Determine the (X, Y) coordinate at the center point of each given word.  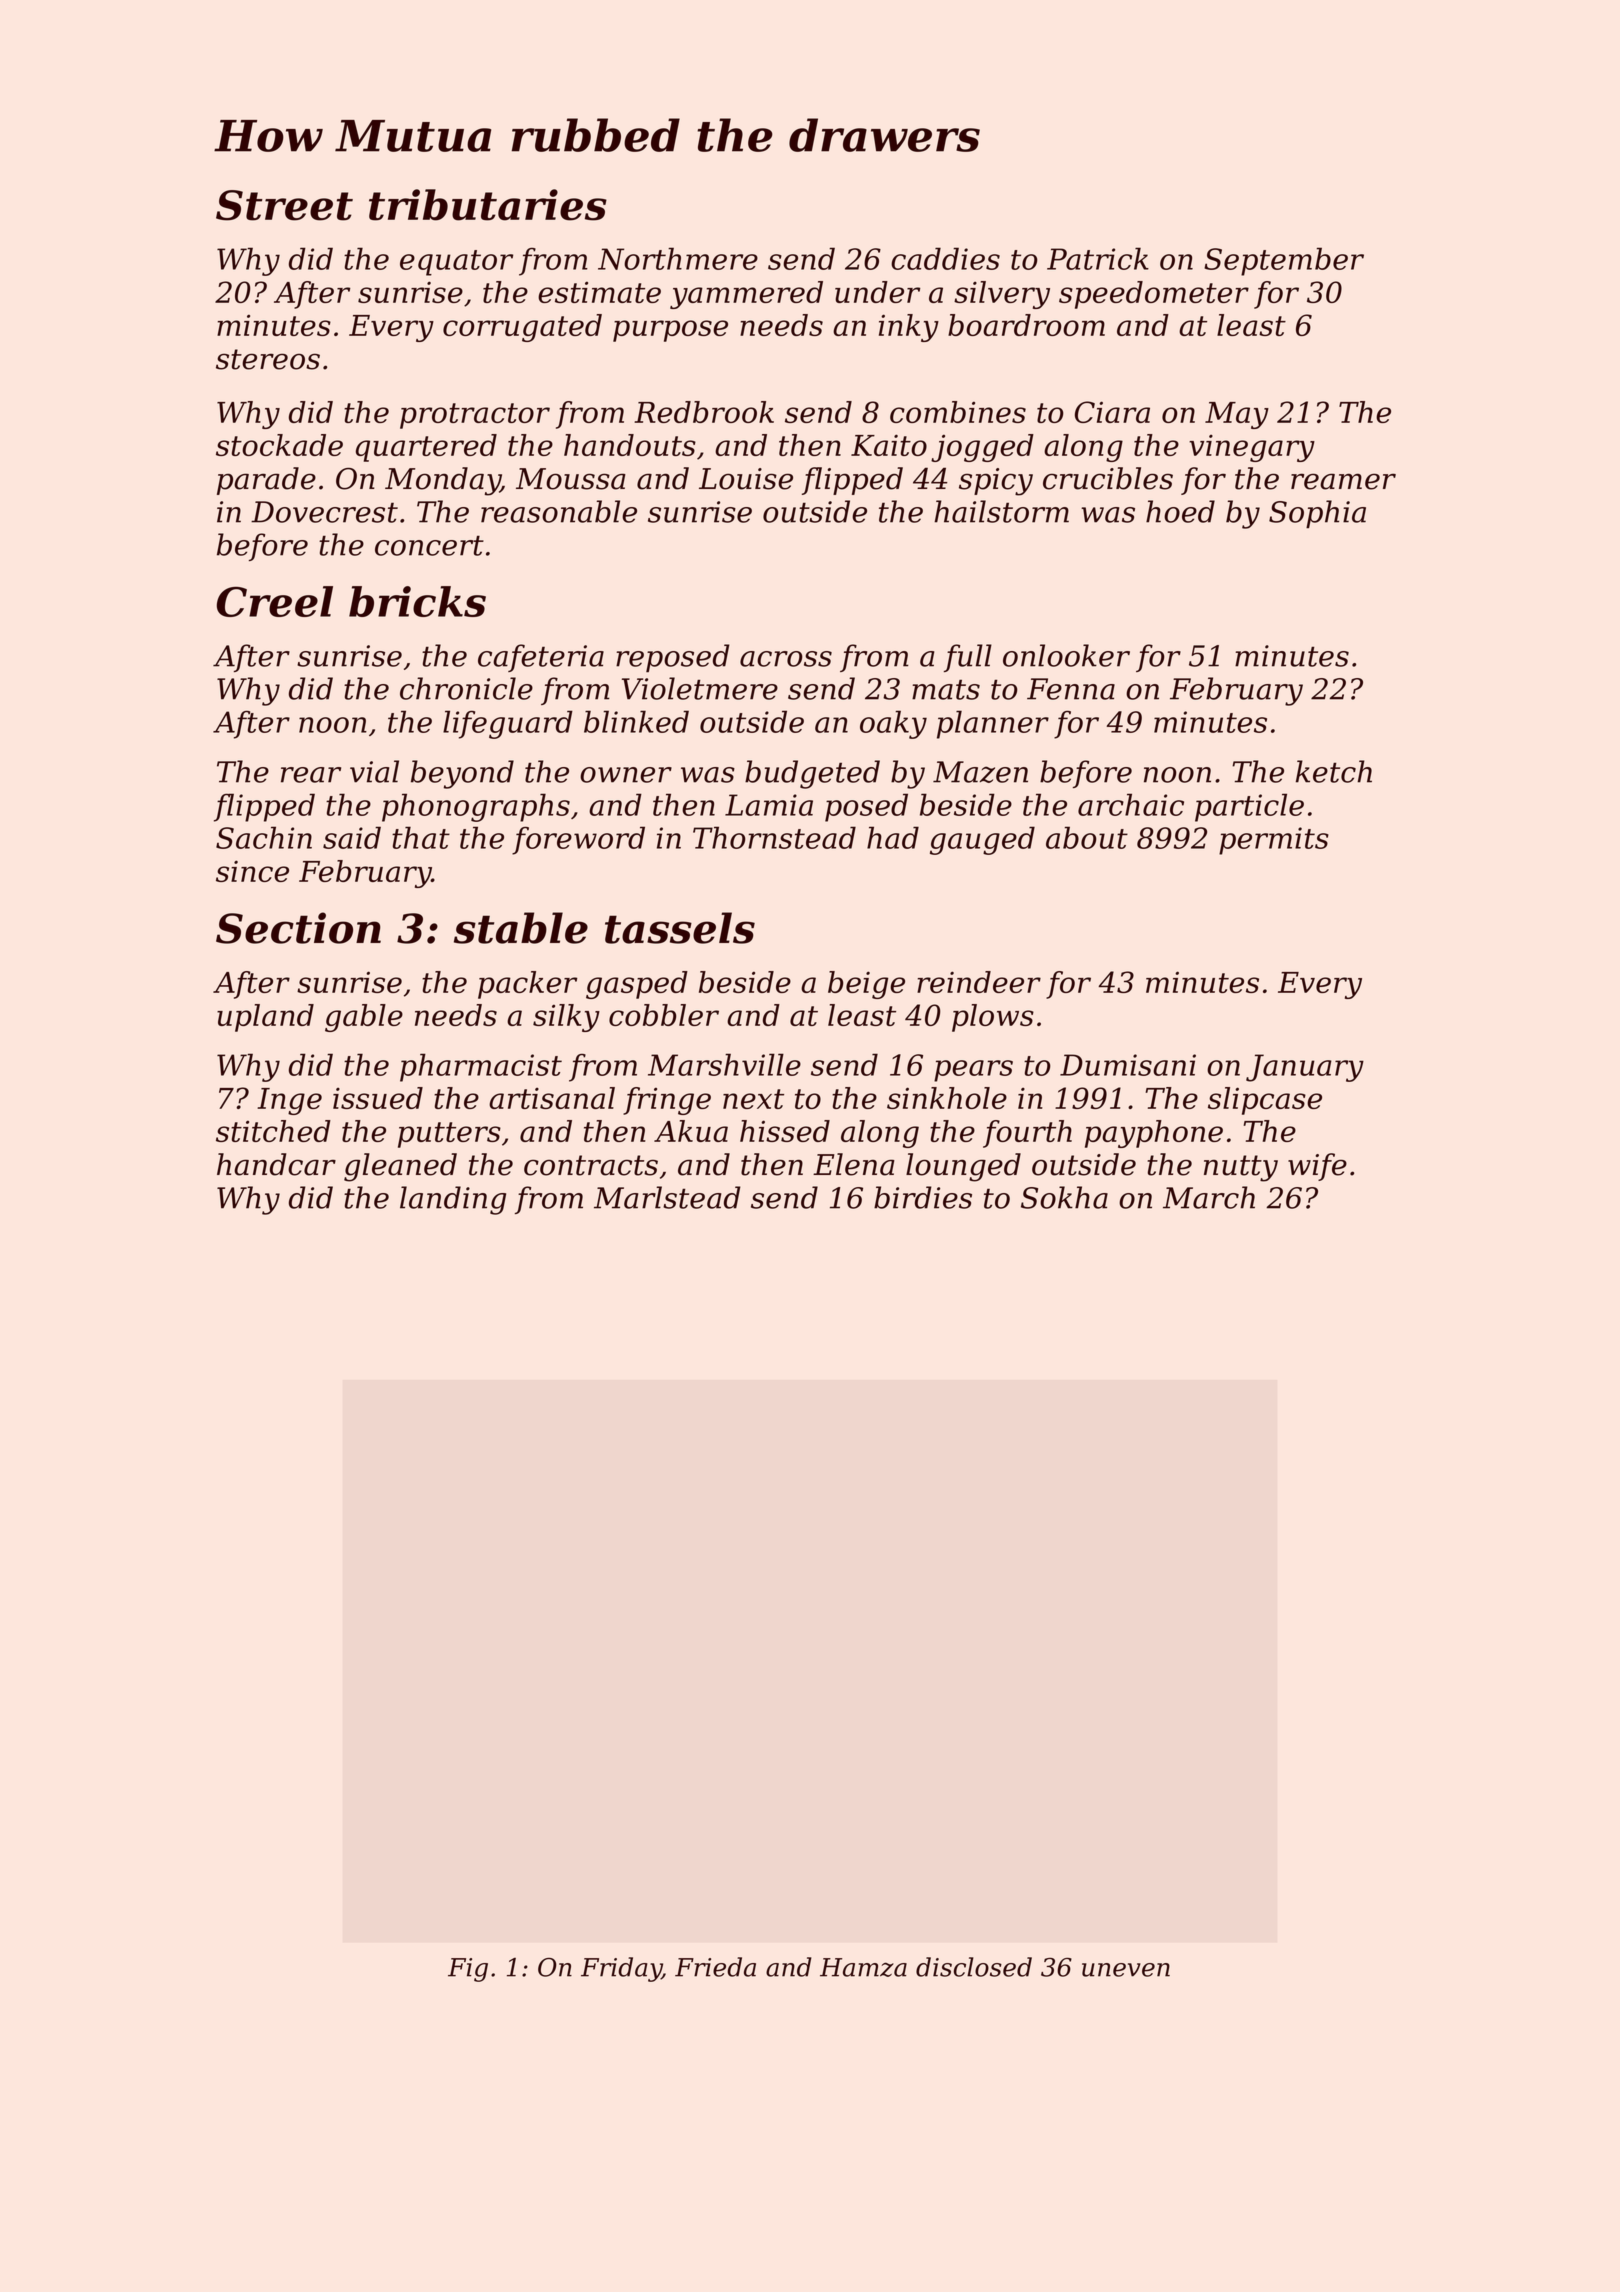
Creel (275, 601)
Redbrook (704, 412)
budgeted (812, 774)
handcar (276, 1164)
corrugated (522, 328)
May (1237, 415)
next (753, 1099)
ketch (1334, 771)
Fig (468, 1970)
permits (1274, 841)
